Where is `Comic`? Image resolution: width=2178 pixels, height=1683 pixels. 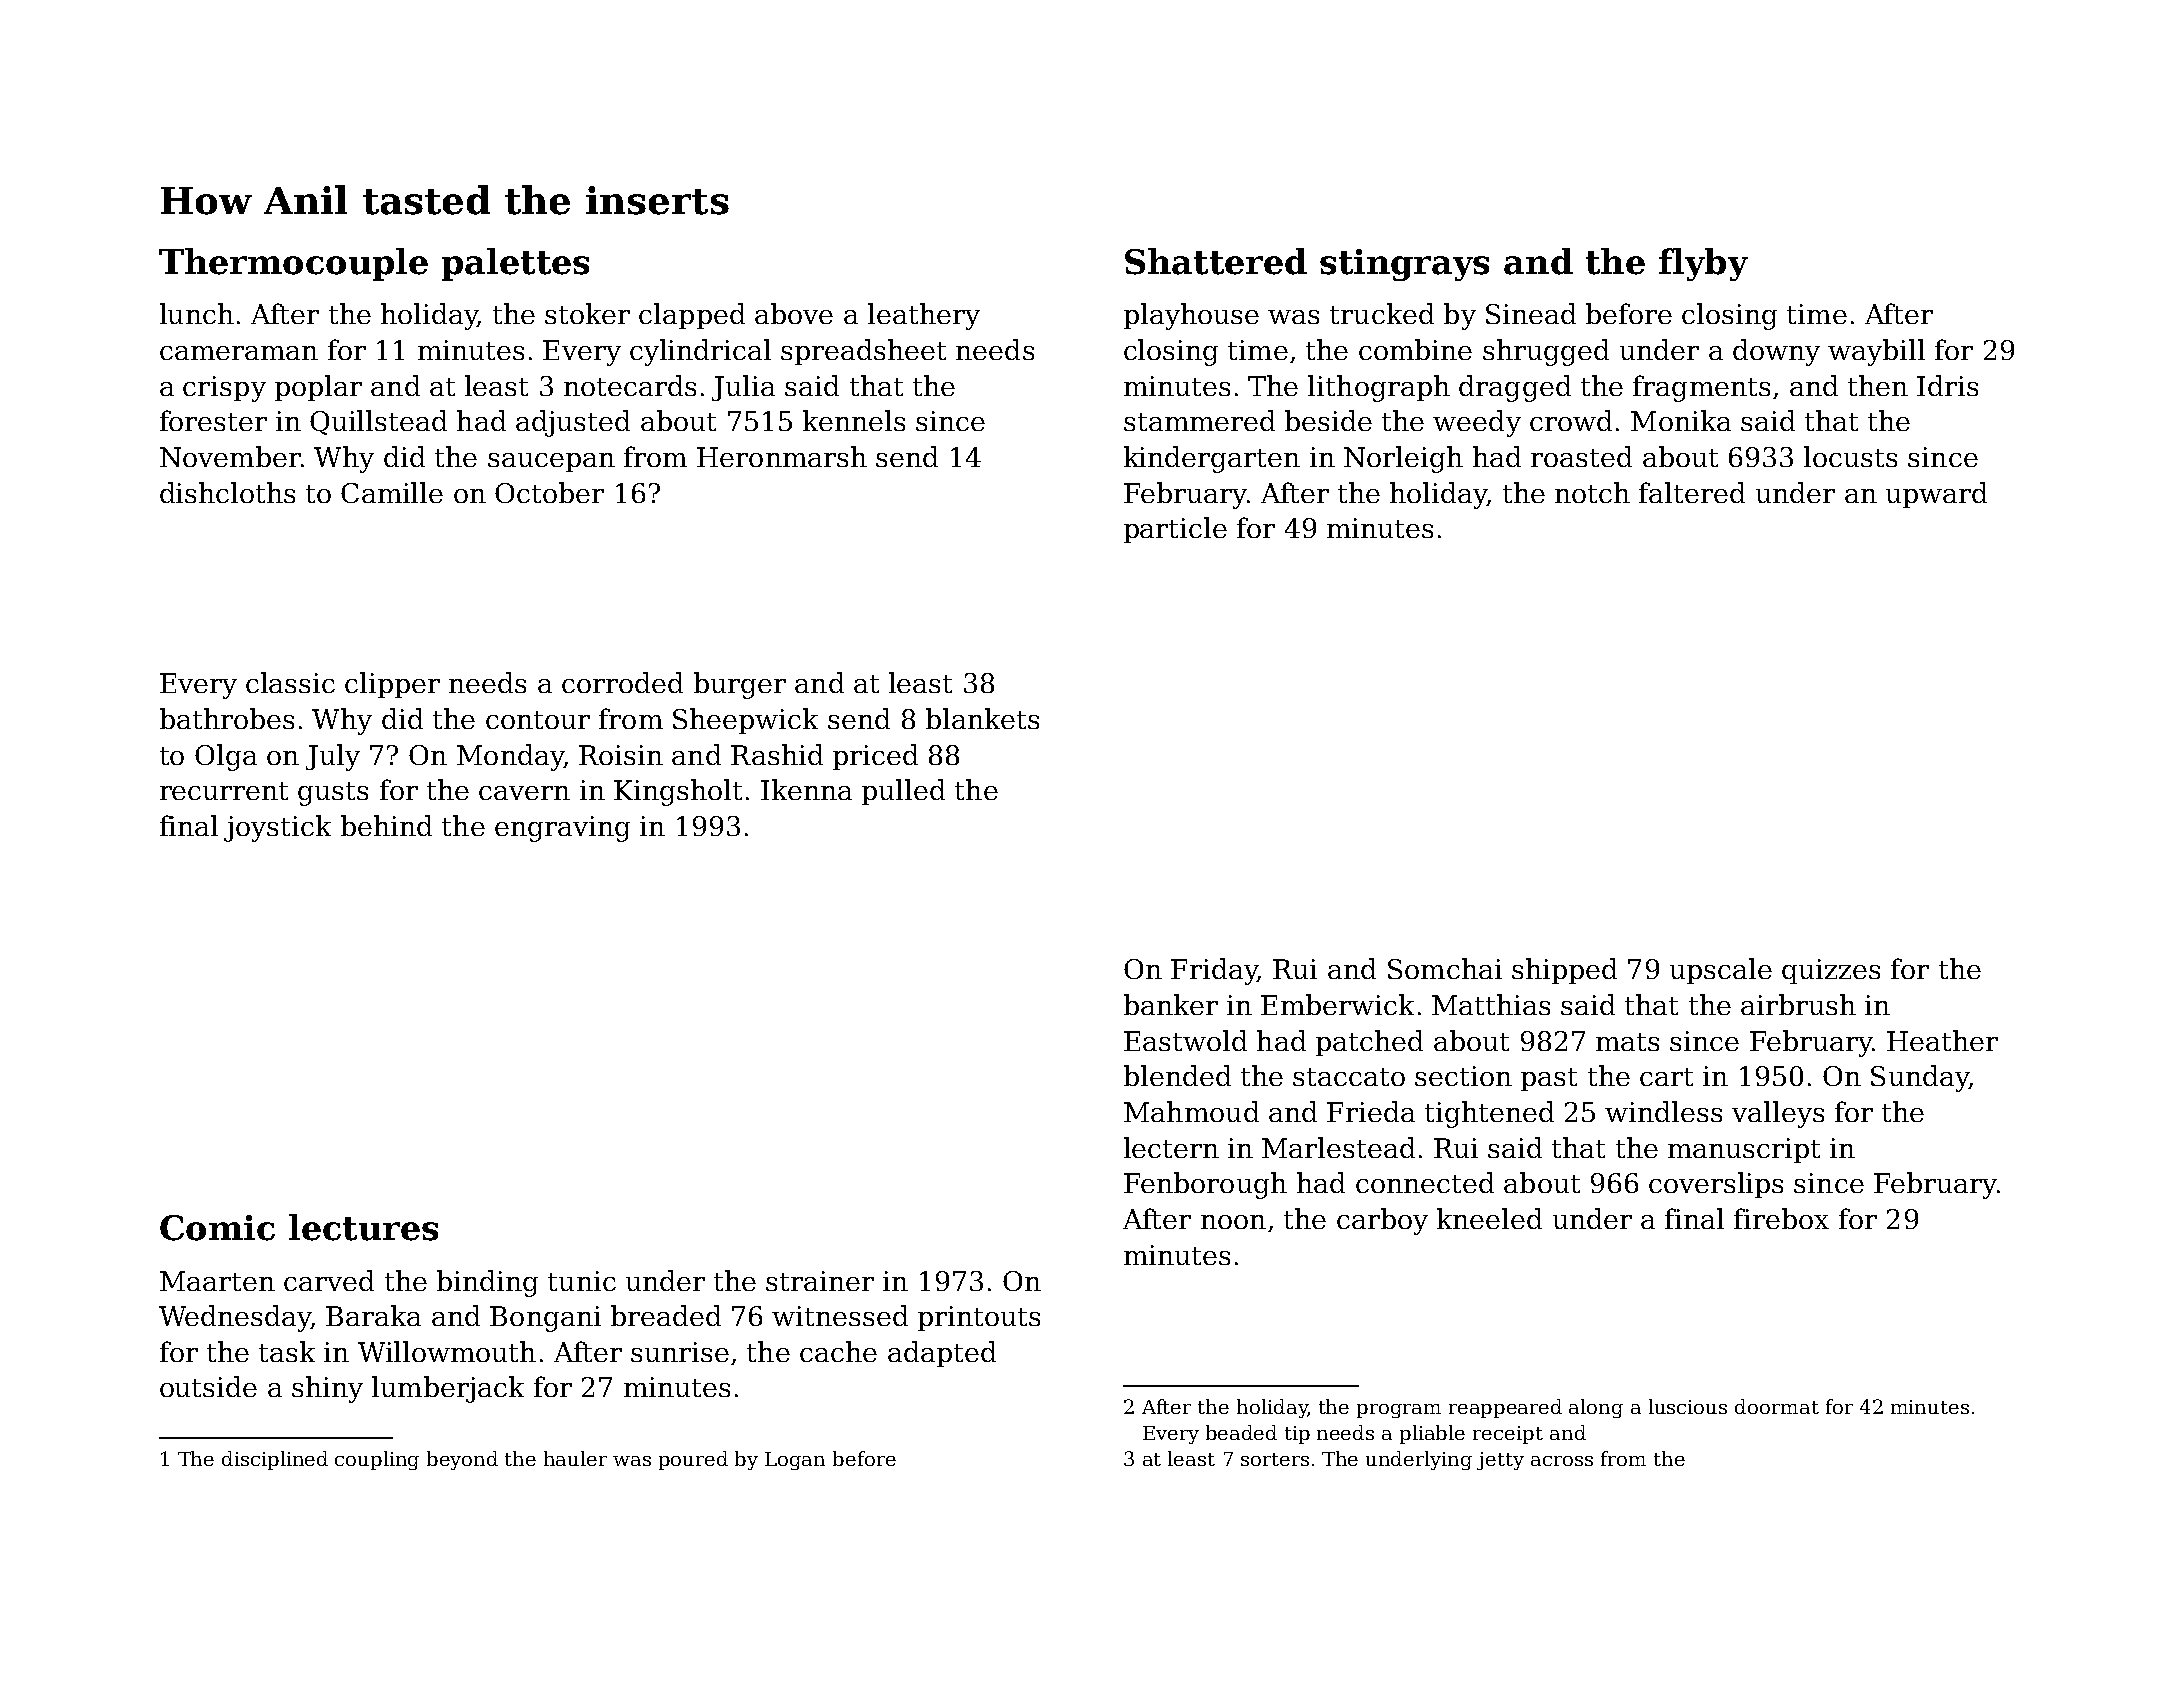
Comic is located at coordinates (217, 1228).
